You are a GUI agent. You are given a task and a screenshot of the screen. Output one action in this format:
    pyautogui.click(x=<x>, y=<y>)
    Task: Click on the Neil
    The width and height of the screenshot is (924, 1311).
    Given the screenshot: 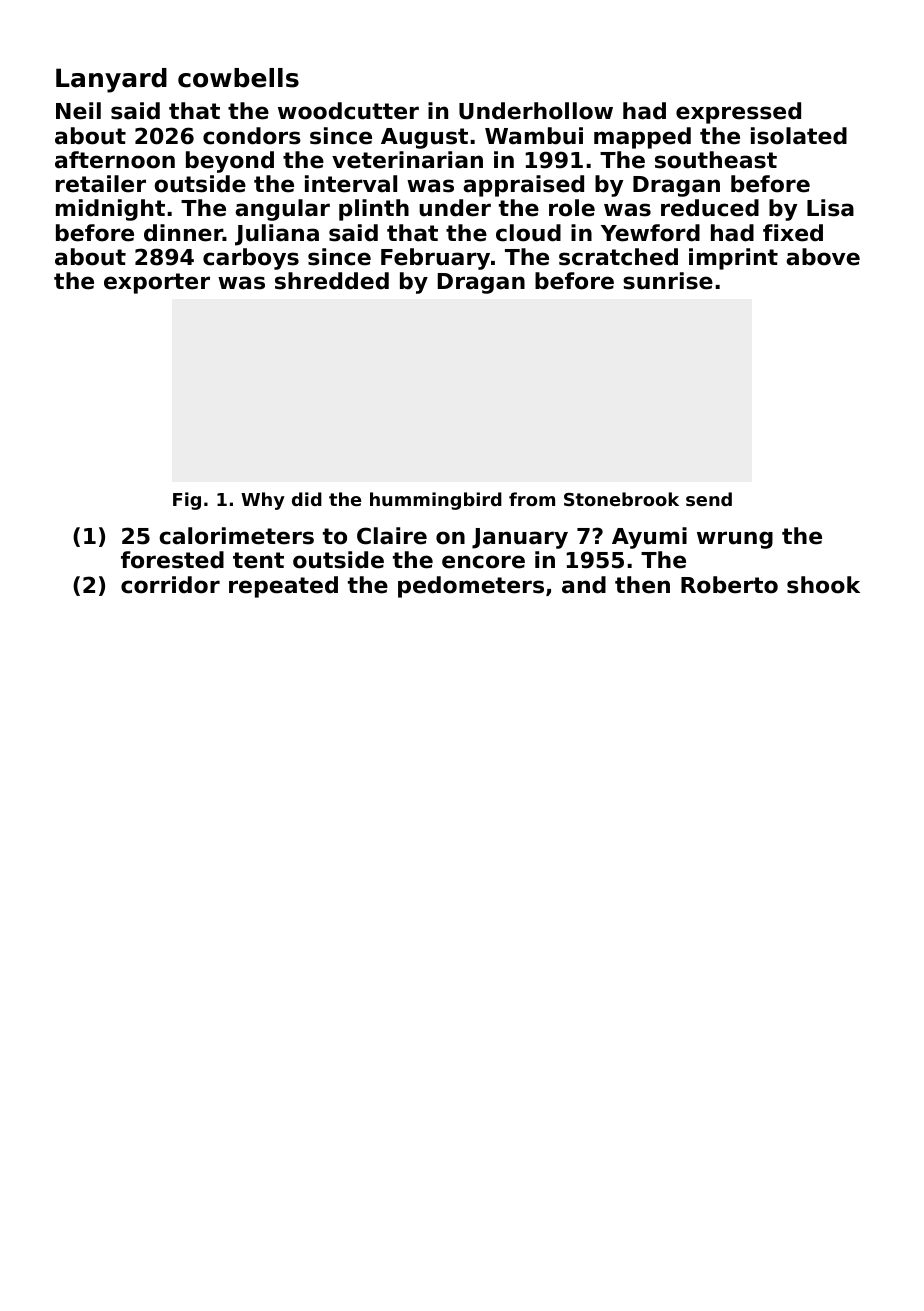 What is the action you would take?
    pyautogui.click(x=78, y=111)
